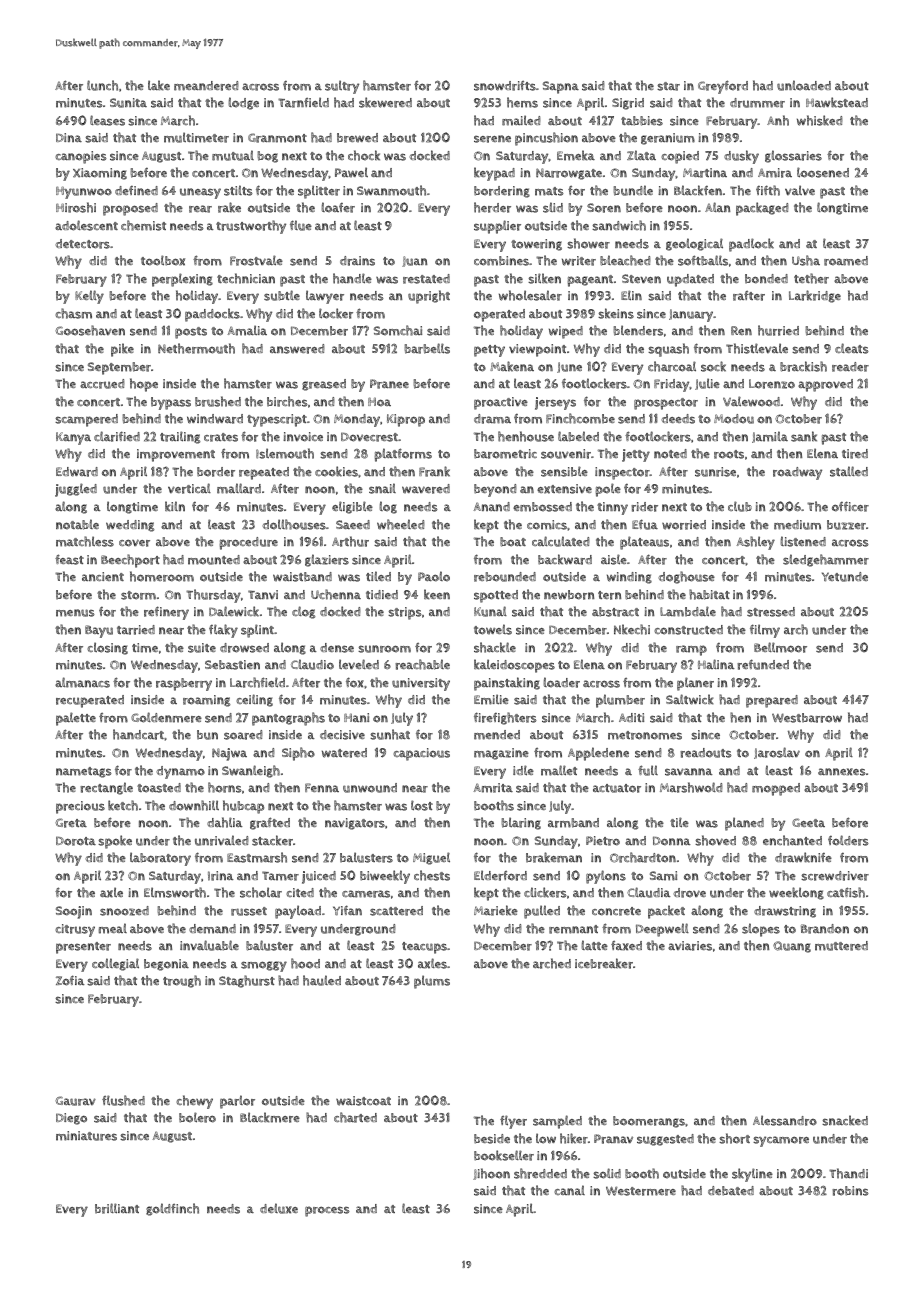 The height and width of the document is (1308, 924). Describe the element at coordinates (206, 86) in the document. I see `meandered` at that location.
